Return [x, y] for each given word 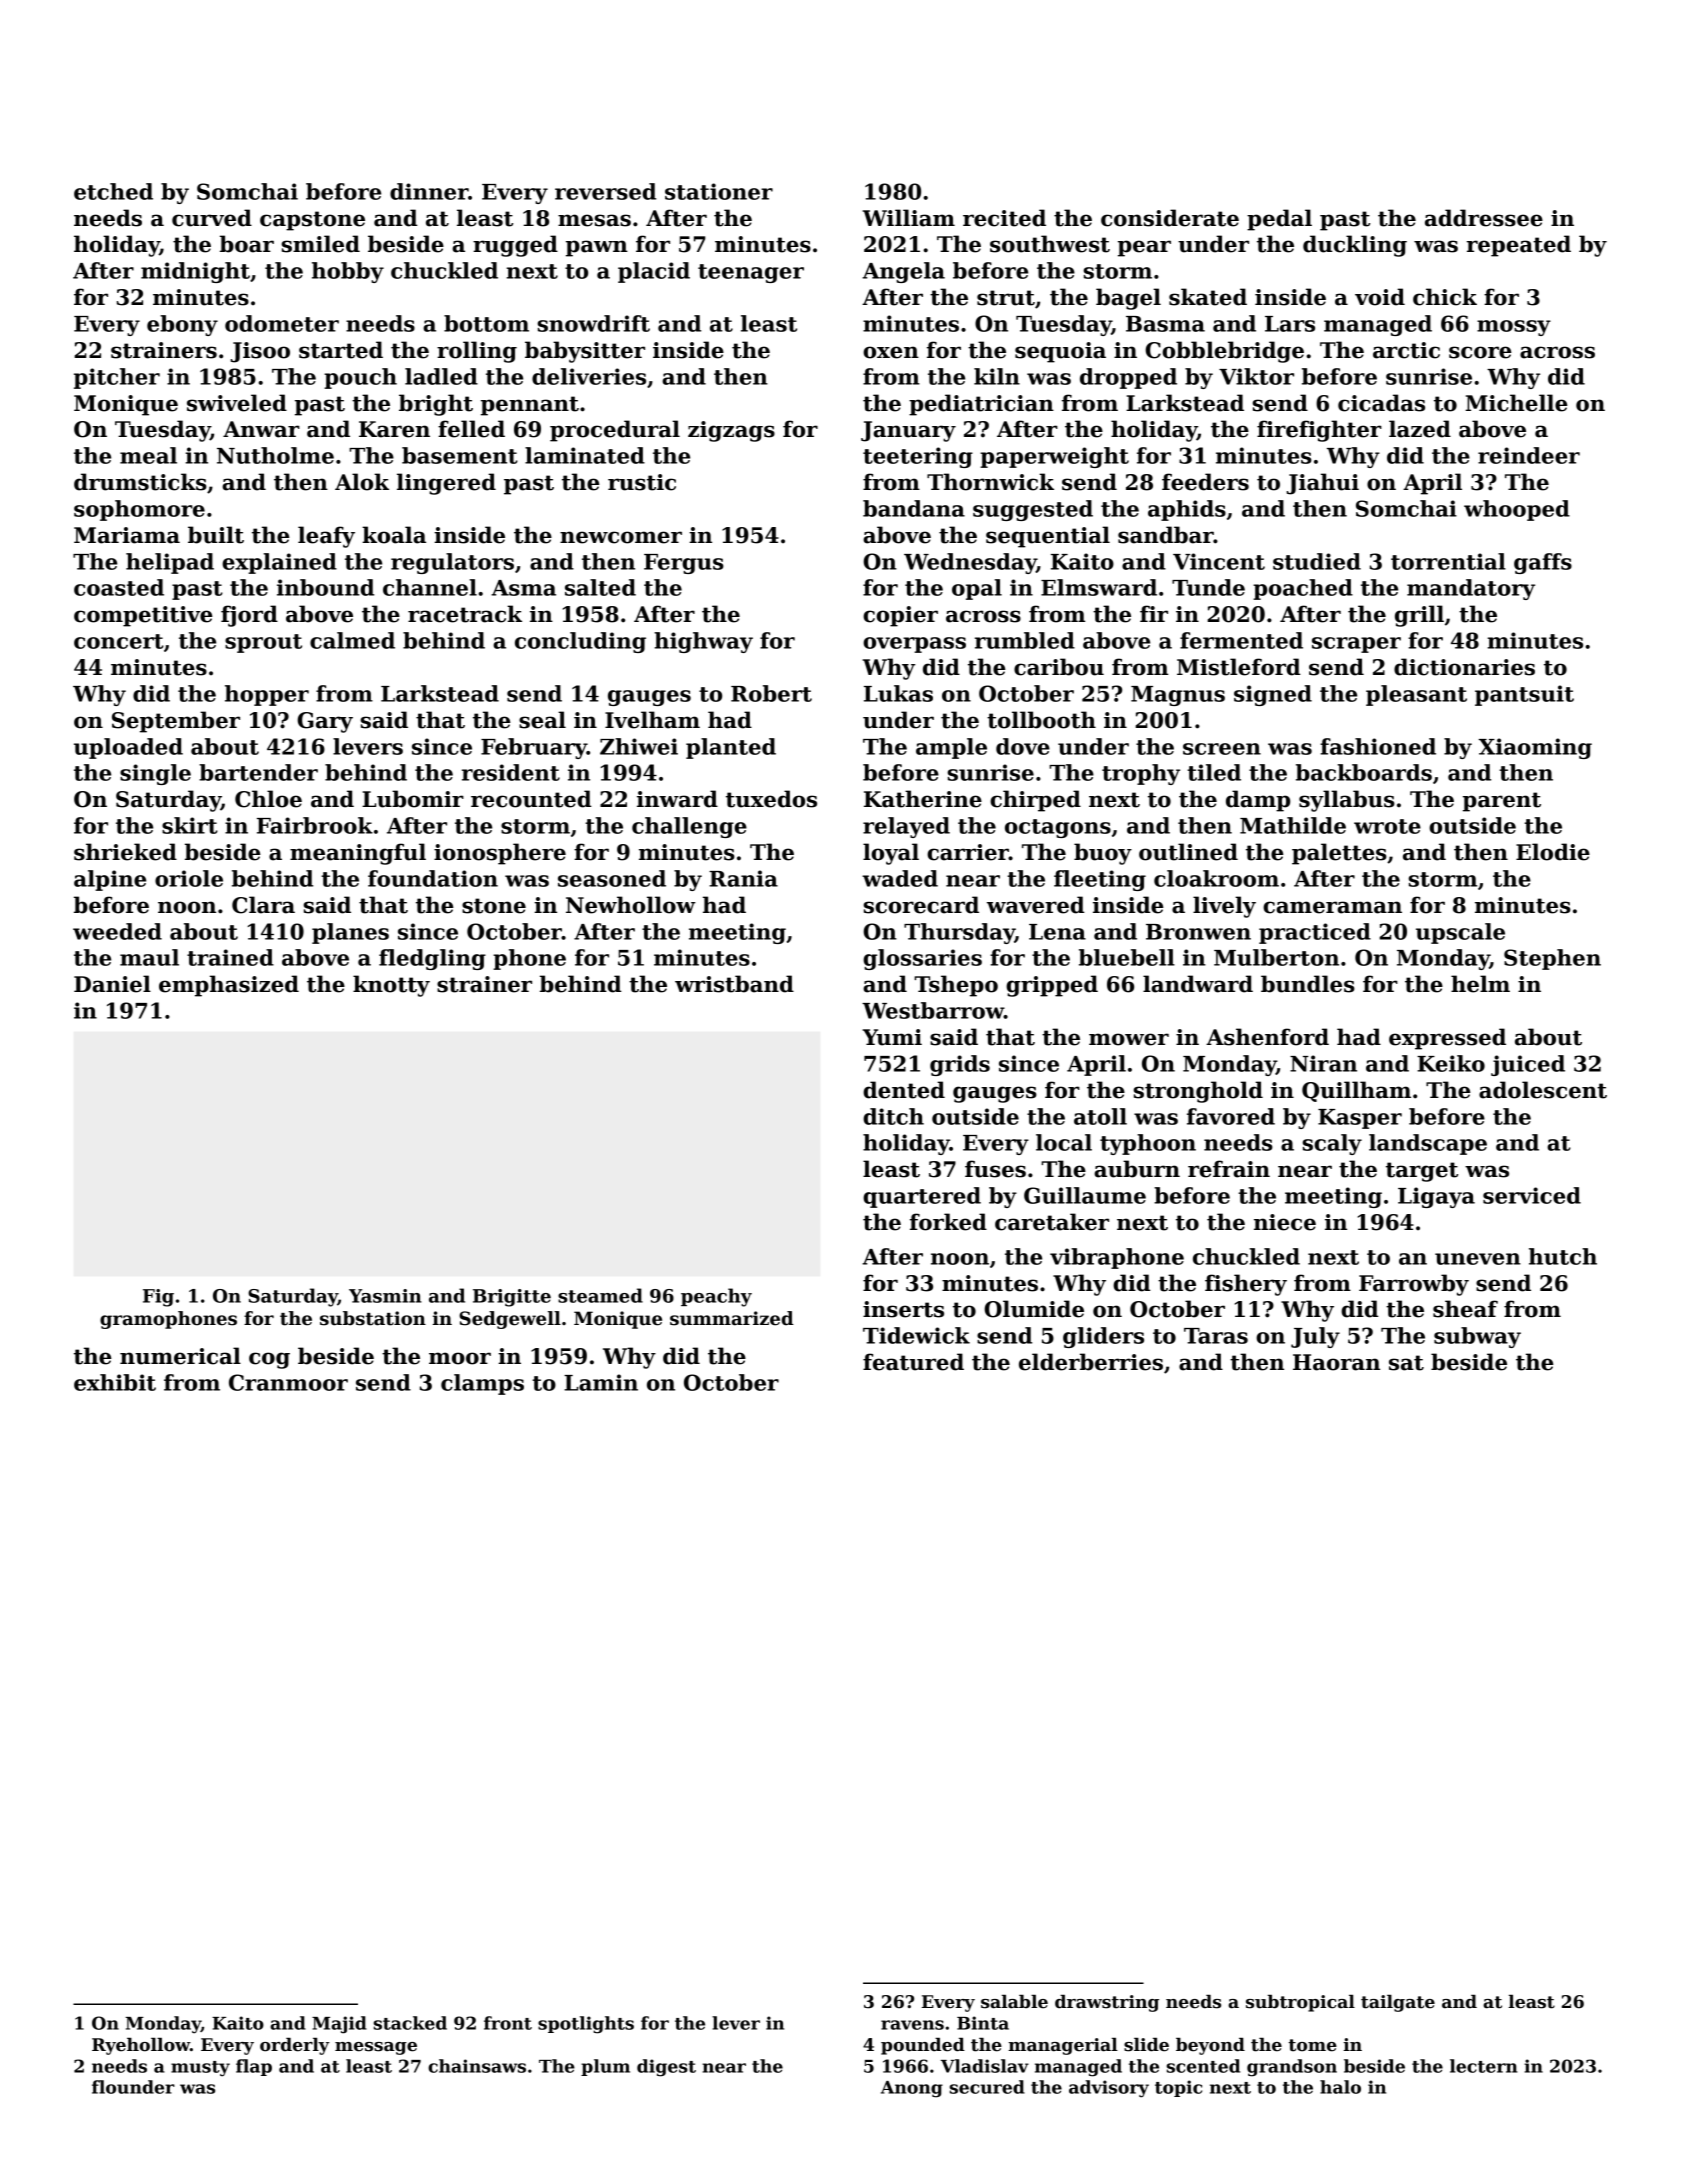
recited [1004, 218]
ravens [912, 2025]
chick [1445, 297]
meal [148, 455]
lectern [1484, 2066]
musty [200, 2069]
